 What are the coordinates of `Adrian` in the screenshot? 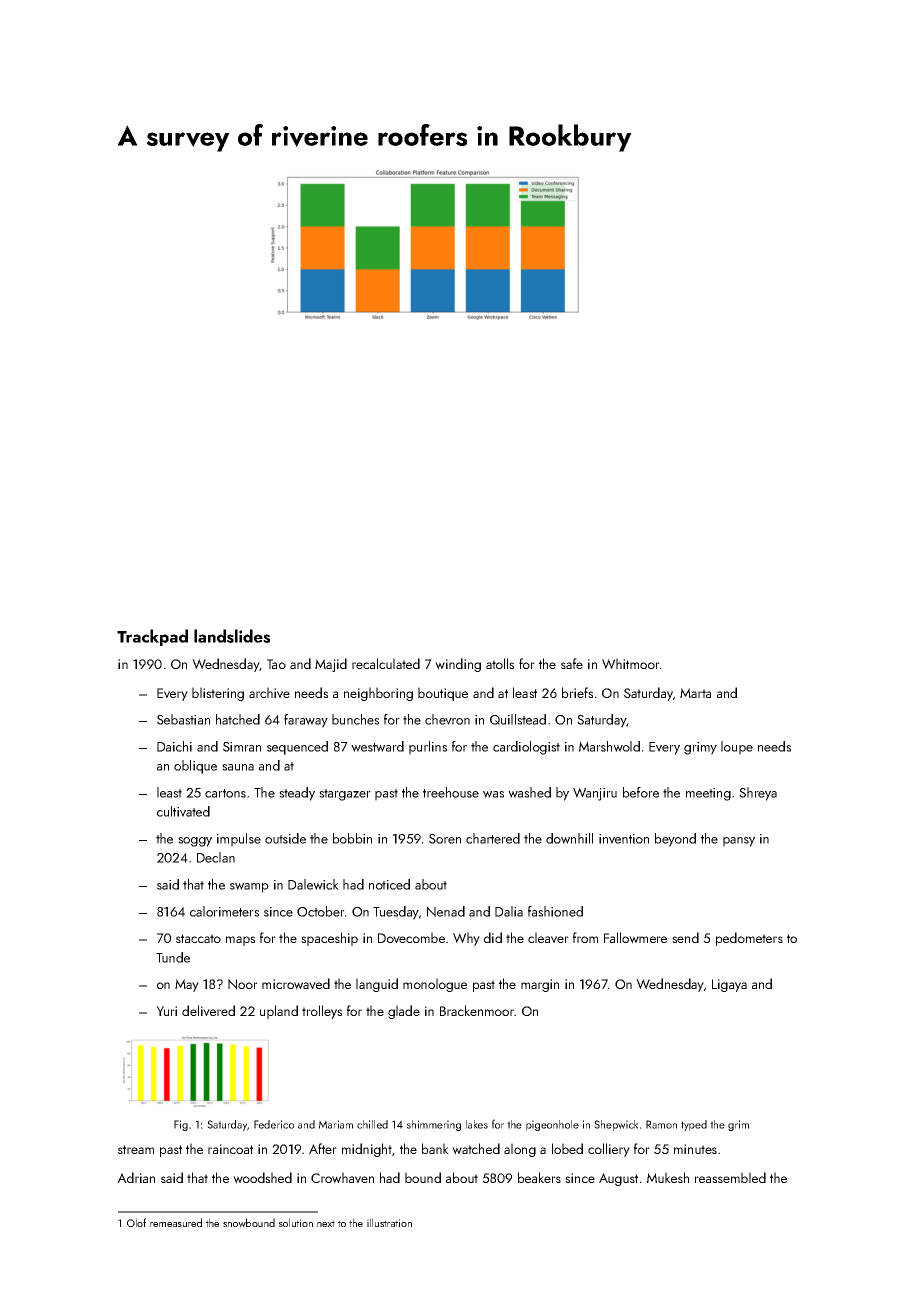 It's located at (136, 1177).
